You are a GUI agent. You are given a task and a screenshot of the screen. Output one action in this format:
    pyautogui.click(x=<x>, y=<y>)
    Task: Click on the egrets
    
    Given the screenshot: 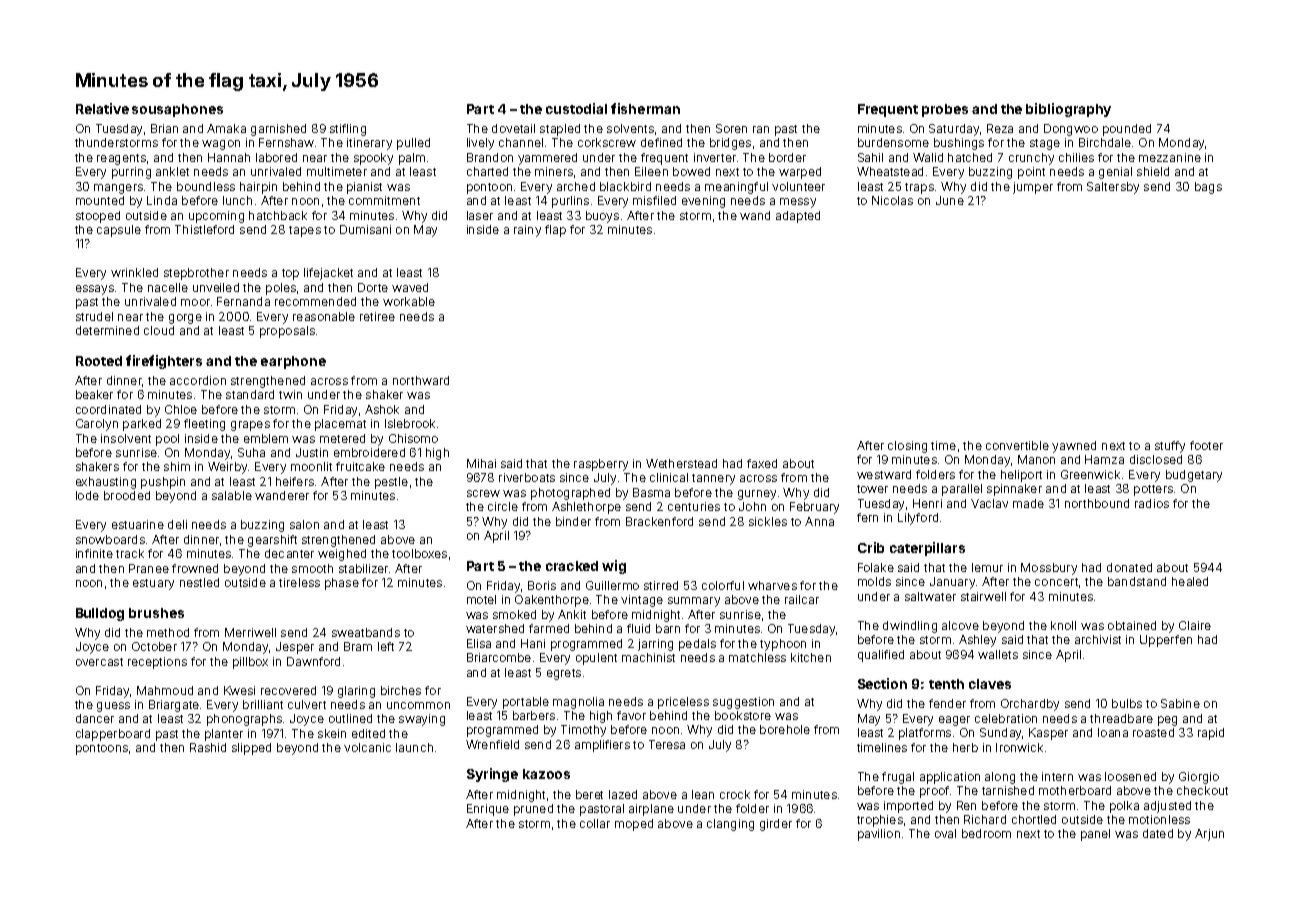 What is the action you would take?
    pyautogui.click(x=564, y=674)
